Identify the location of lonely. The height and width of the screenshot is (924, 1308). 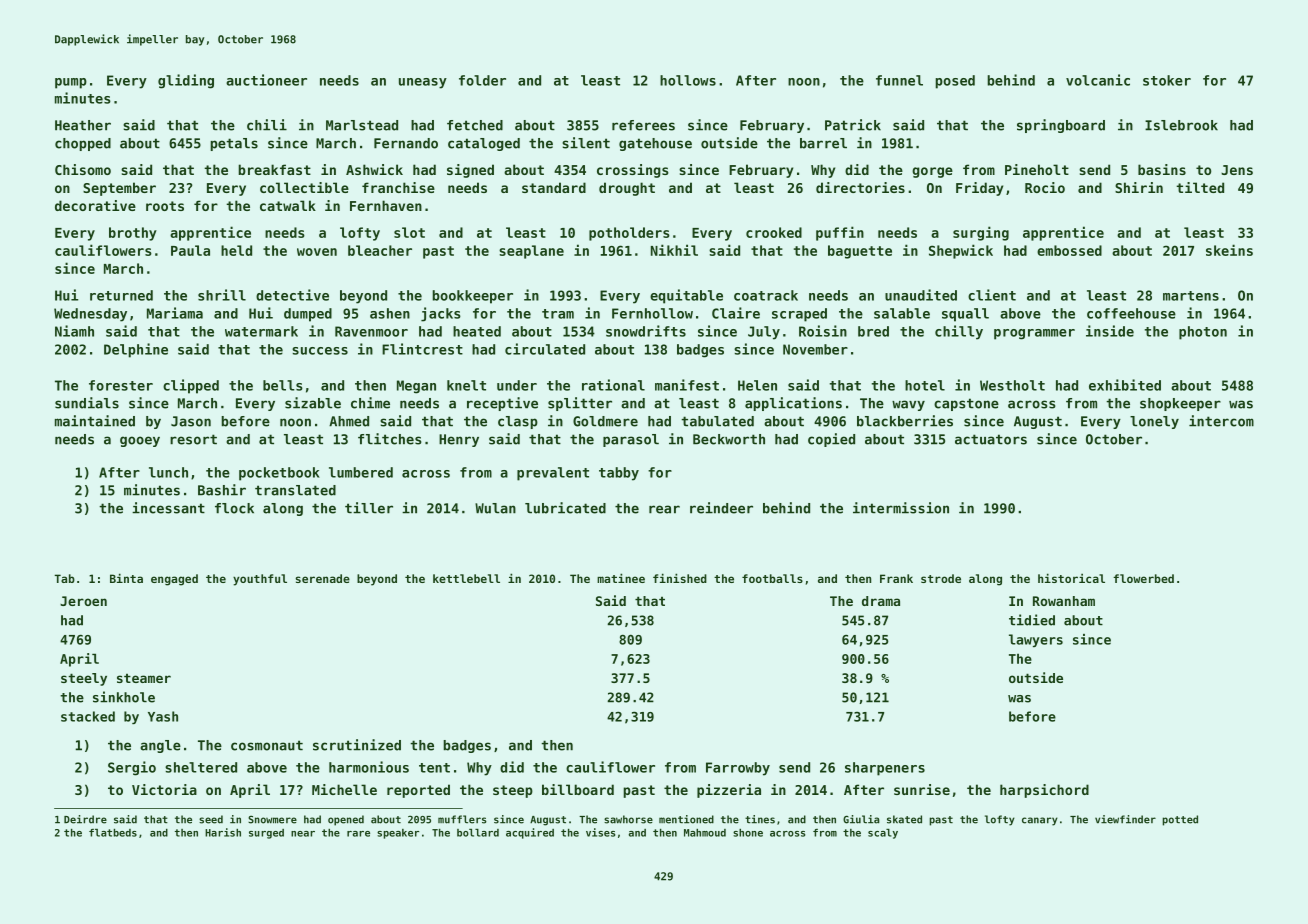
(1154, 422).
